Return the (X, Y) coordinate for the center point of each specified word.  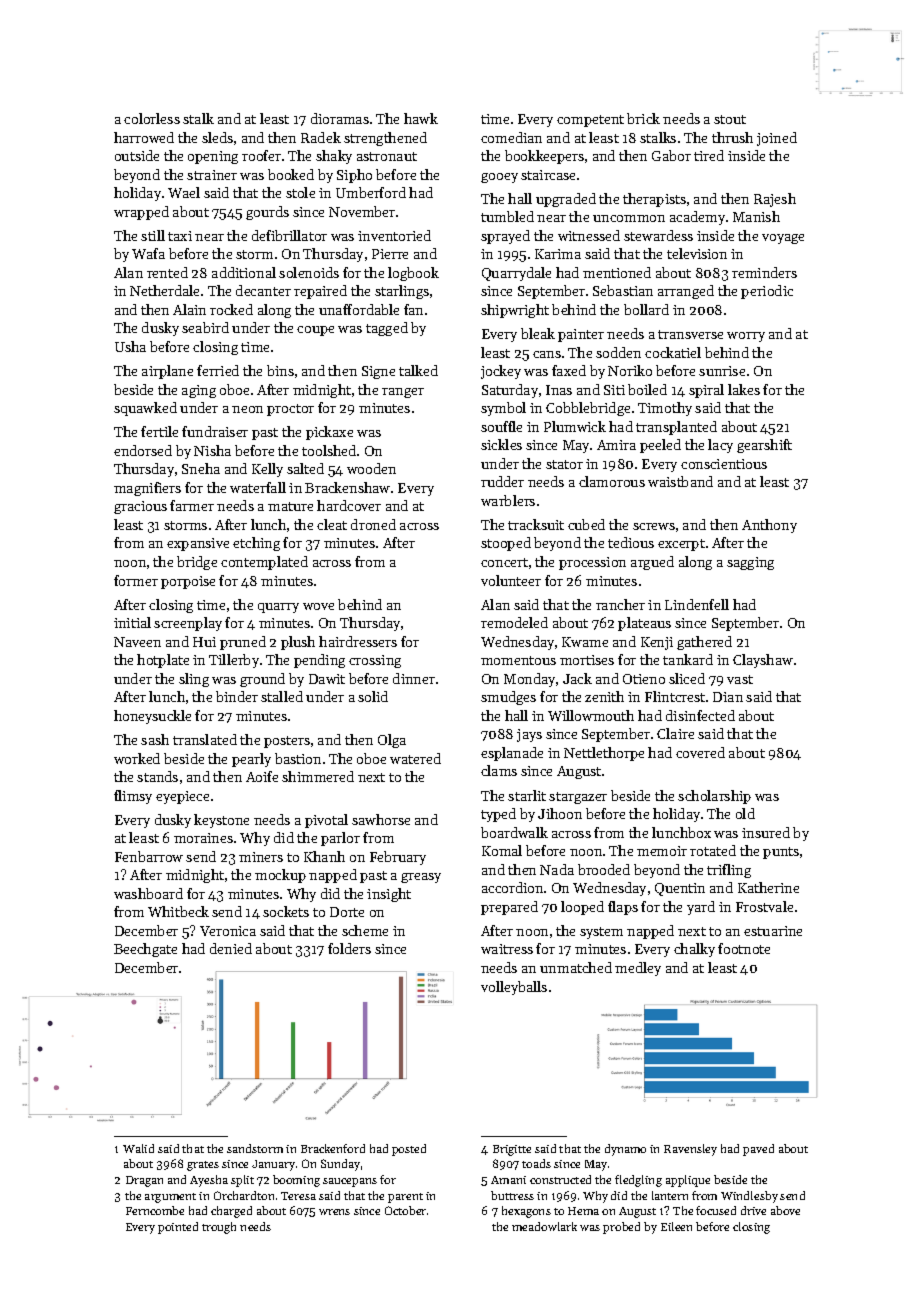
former (136, 580)
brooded (604, 869)
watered (415, 758)
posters (287, 742)
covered (700, 752)
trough (219, 1228)
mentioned (617, 272)
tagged (387, 329)
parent (405, 1198)
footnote (744, 948)
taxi (180, 236)
